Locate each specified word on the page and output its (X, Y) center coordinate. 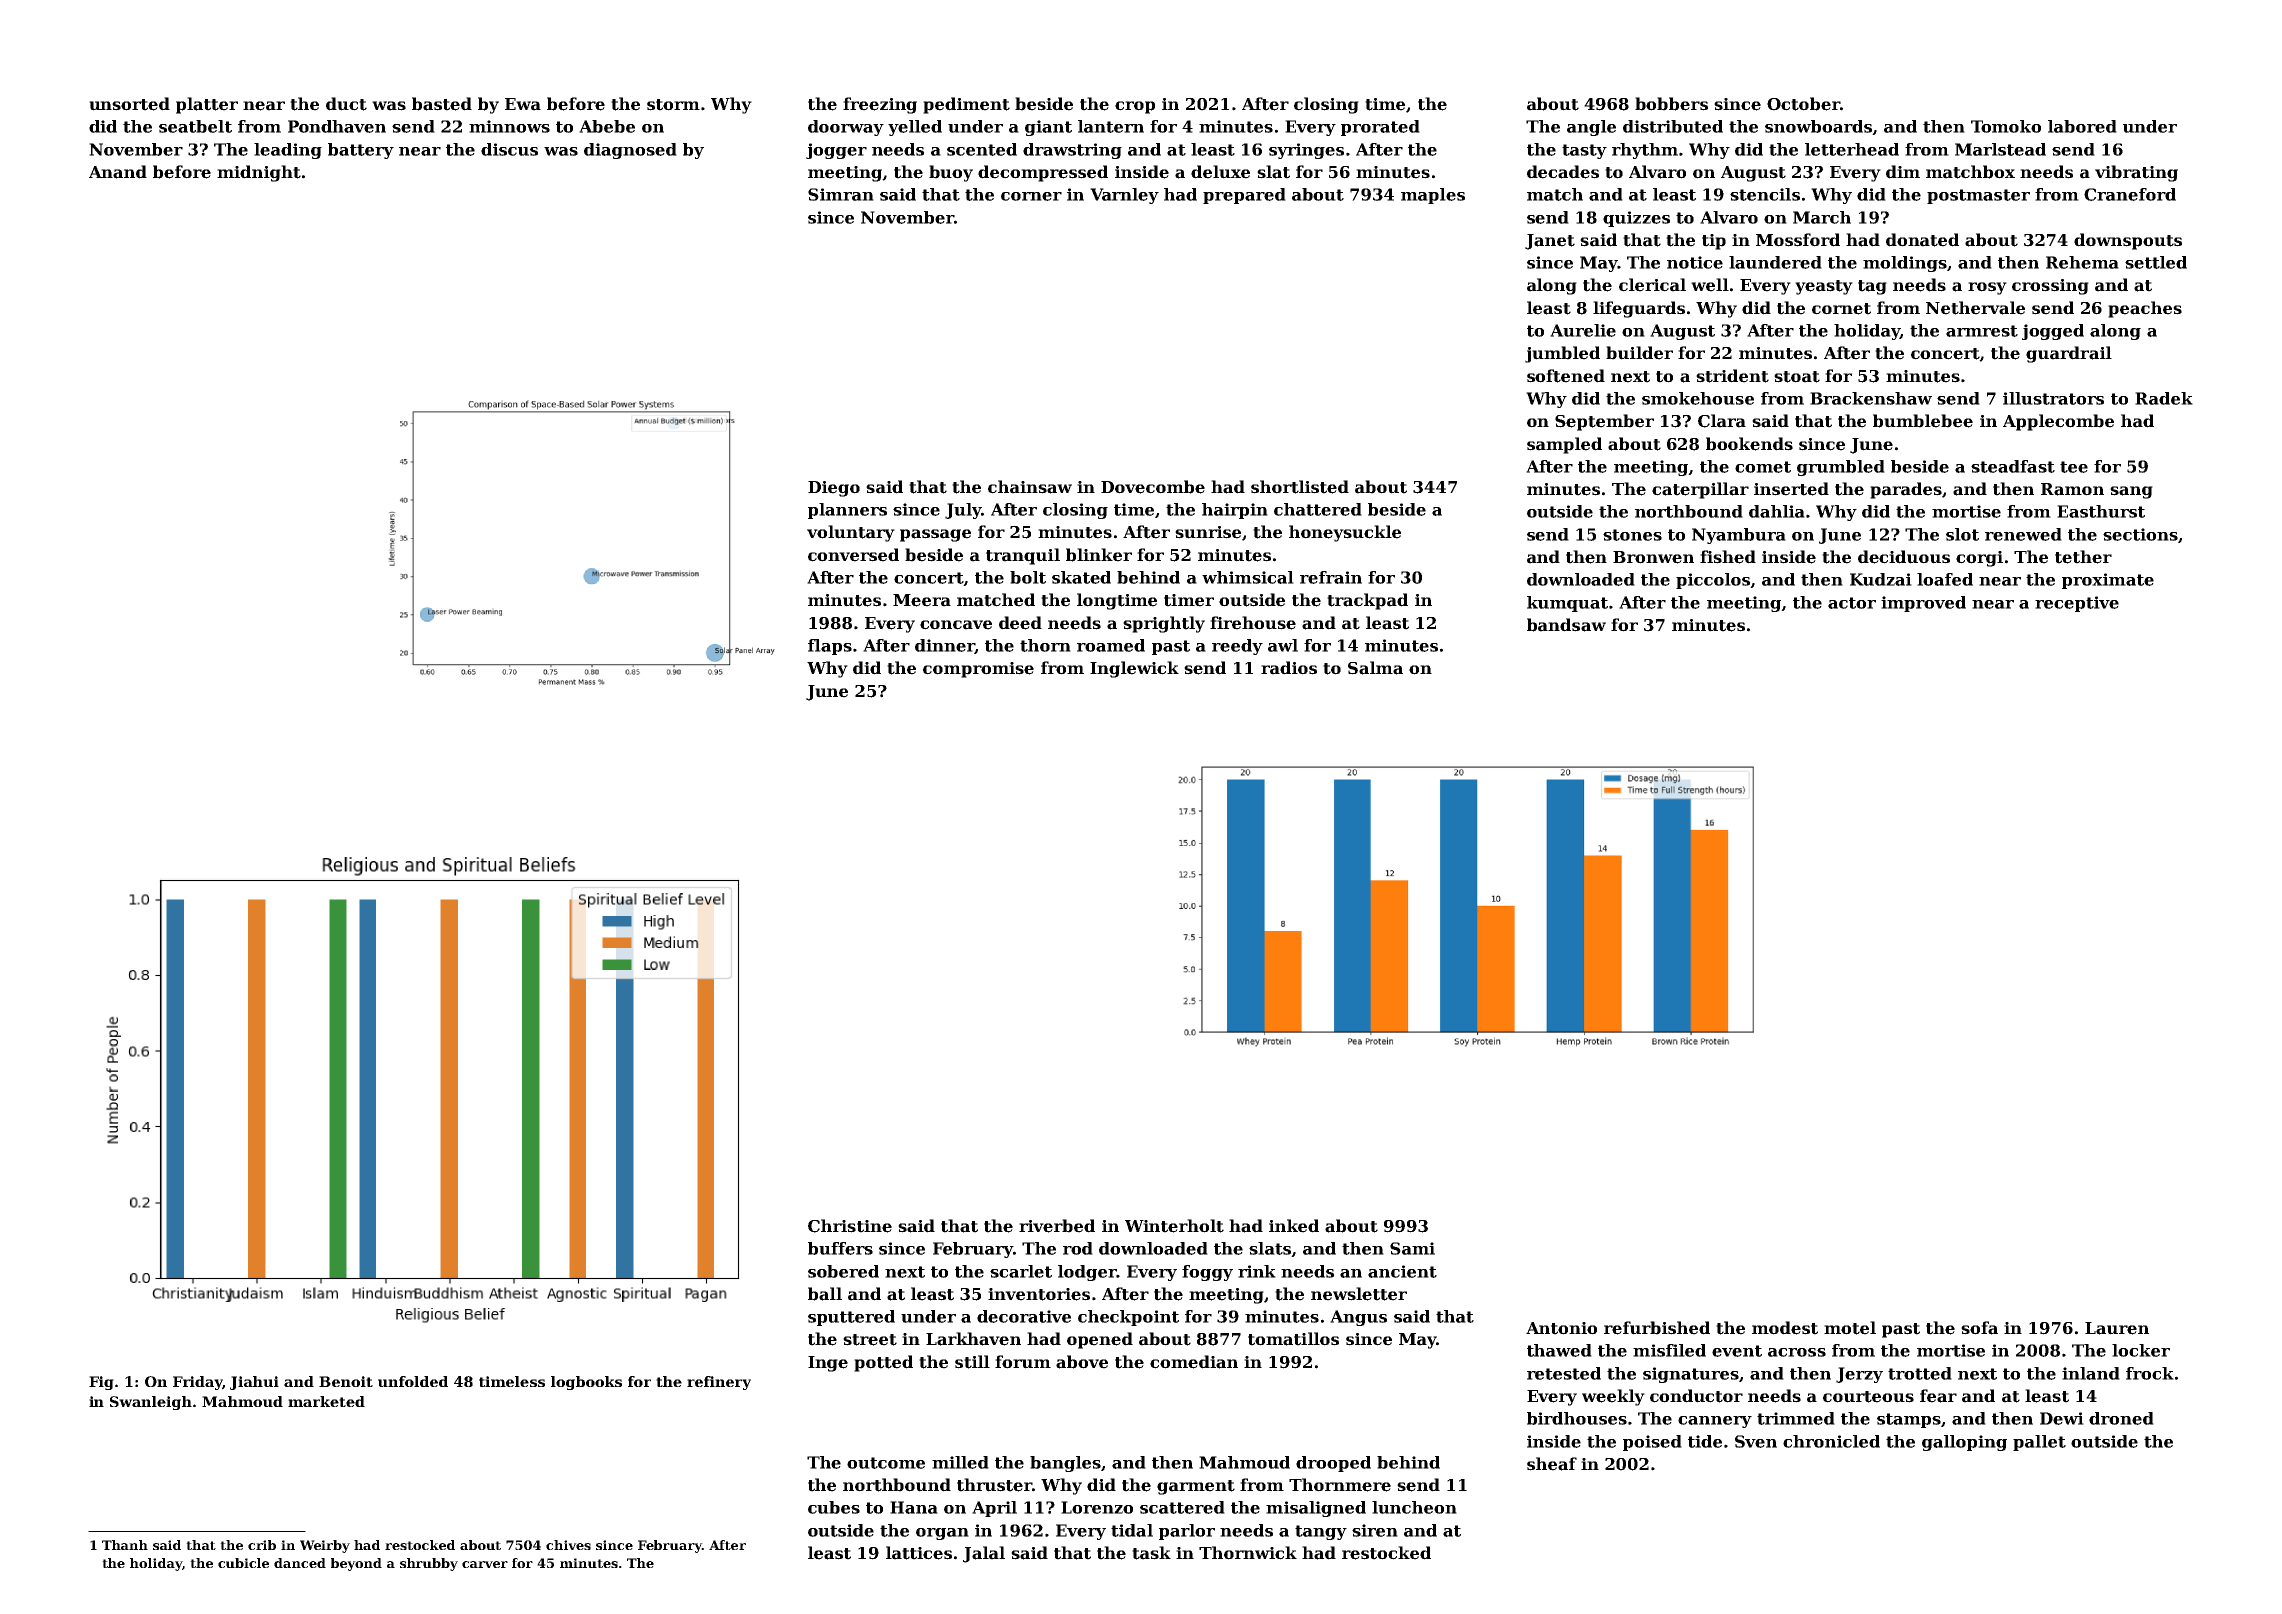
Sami (1412, 1248)
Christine (850, 1226)
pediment (966, 105)
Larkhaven (973, 1339)
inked (1294, 1226)
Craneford (2130, 194)
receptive (2077, 604)
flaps (830, 647)
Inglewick (1134, 669)
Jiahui (254, 1383)
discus (509, 149)
